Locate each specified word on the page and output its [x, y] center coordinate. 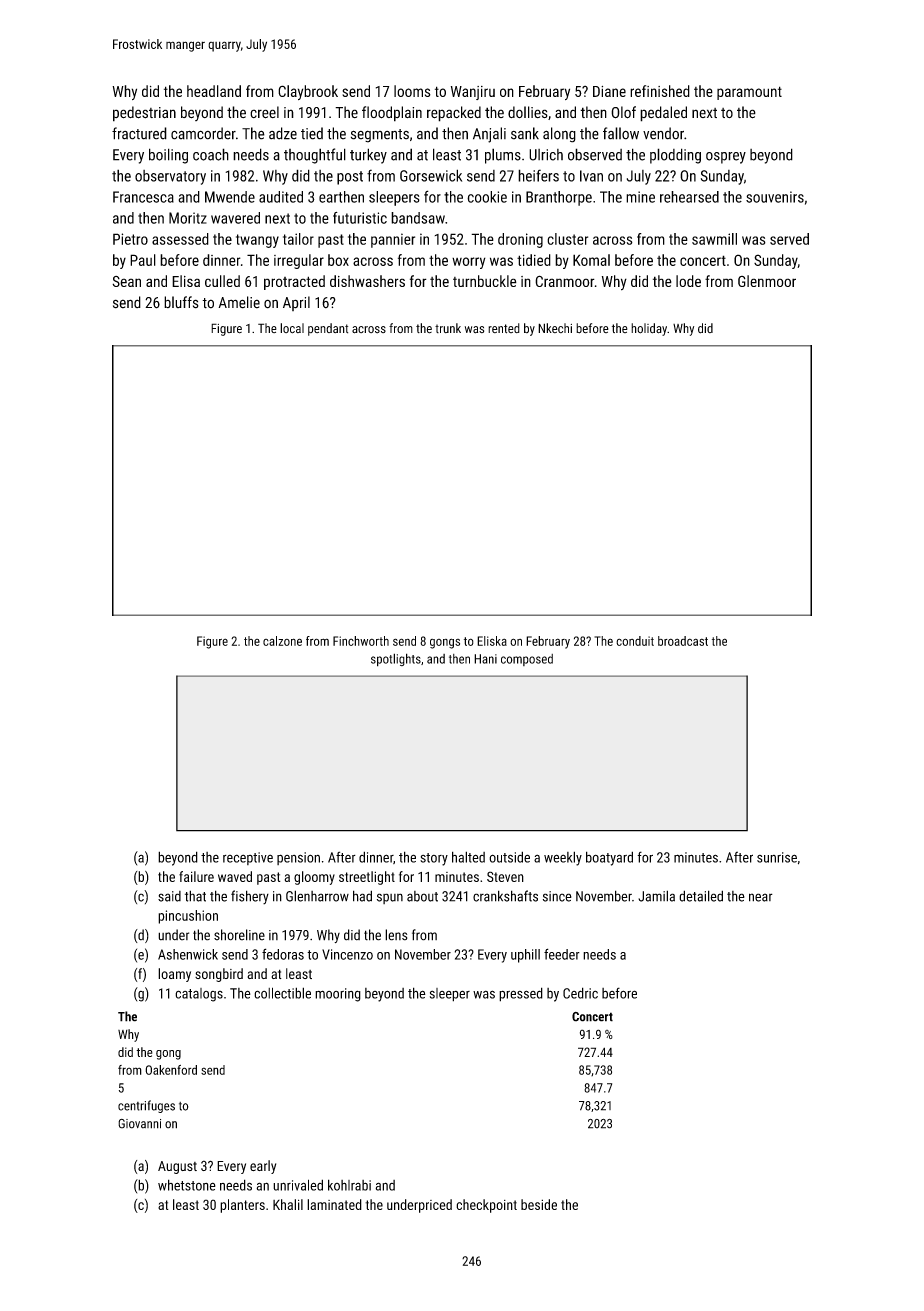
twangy [257, 241]
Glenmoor [767, 281]
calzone [282, 641]
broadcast [683, 641]
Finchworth [361, 641]
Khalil [288, 1204]
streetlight [367, 878]
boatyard [609, 858]
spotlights [396, 660]
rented [504, 328]
